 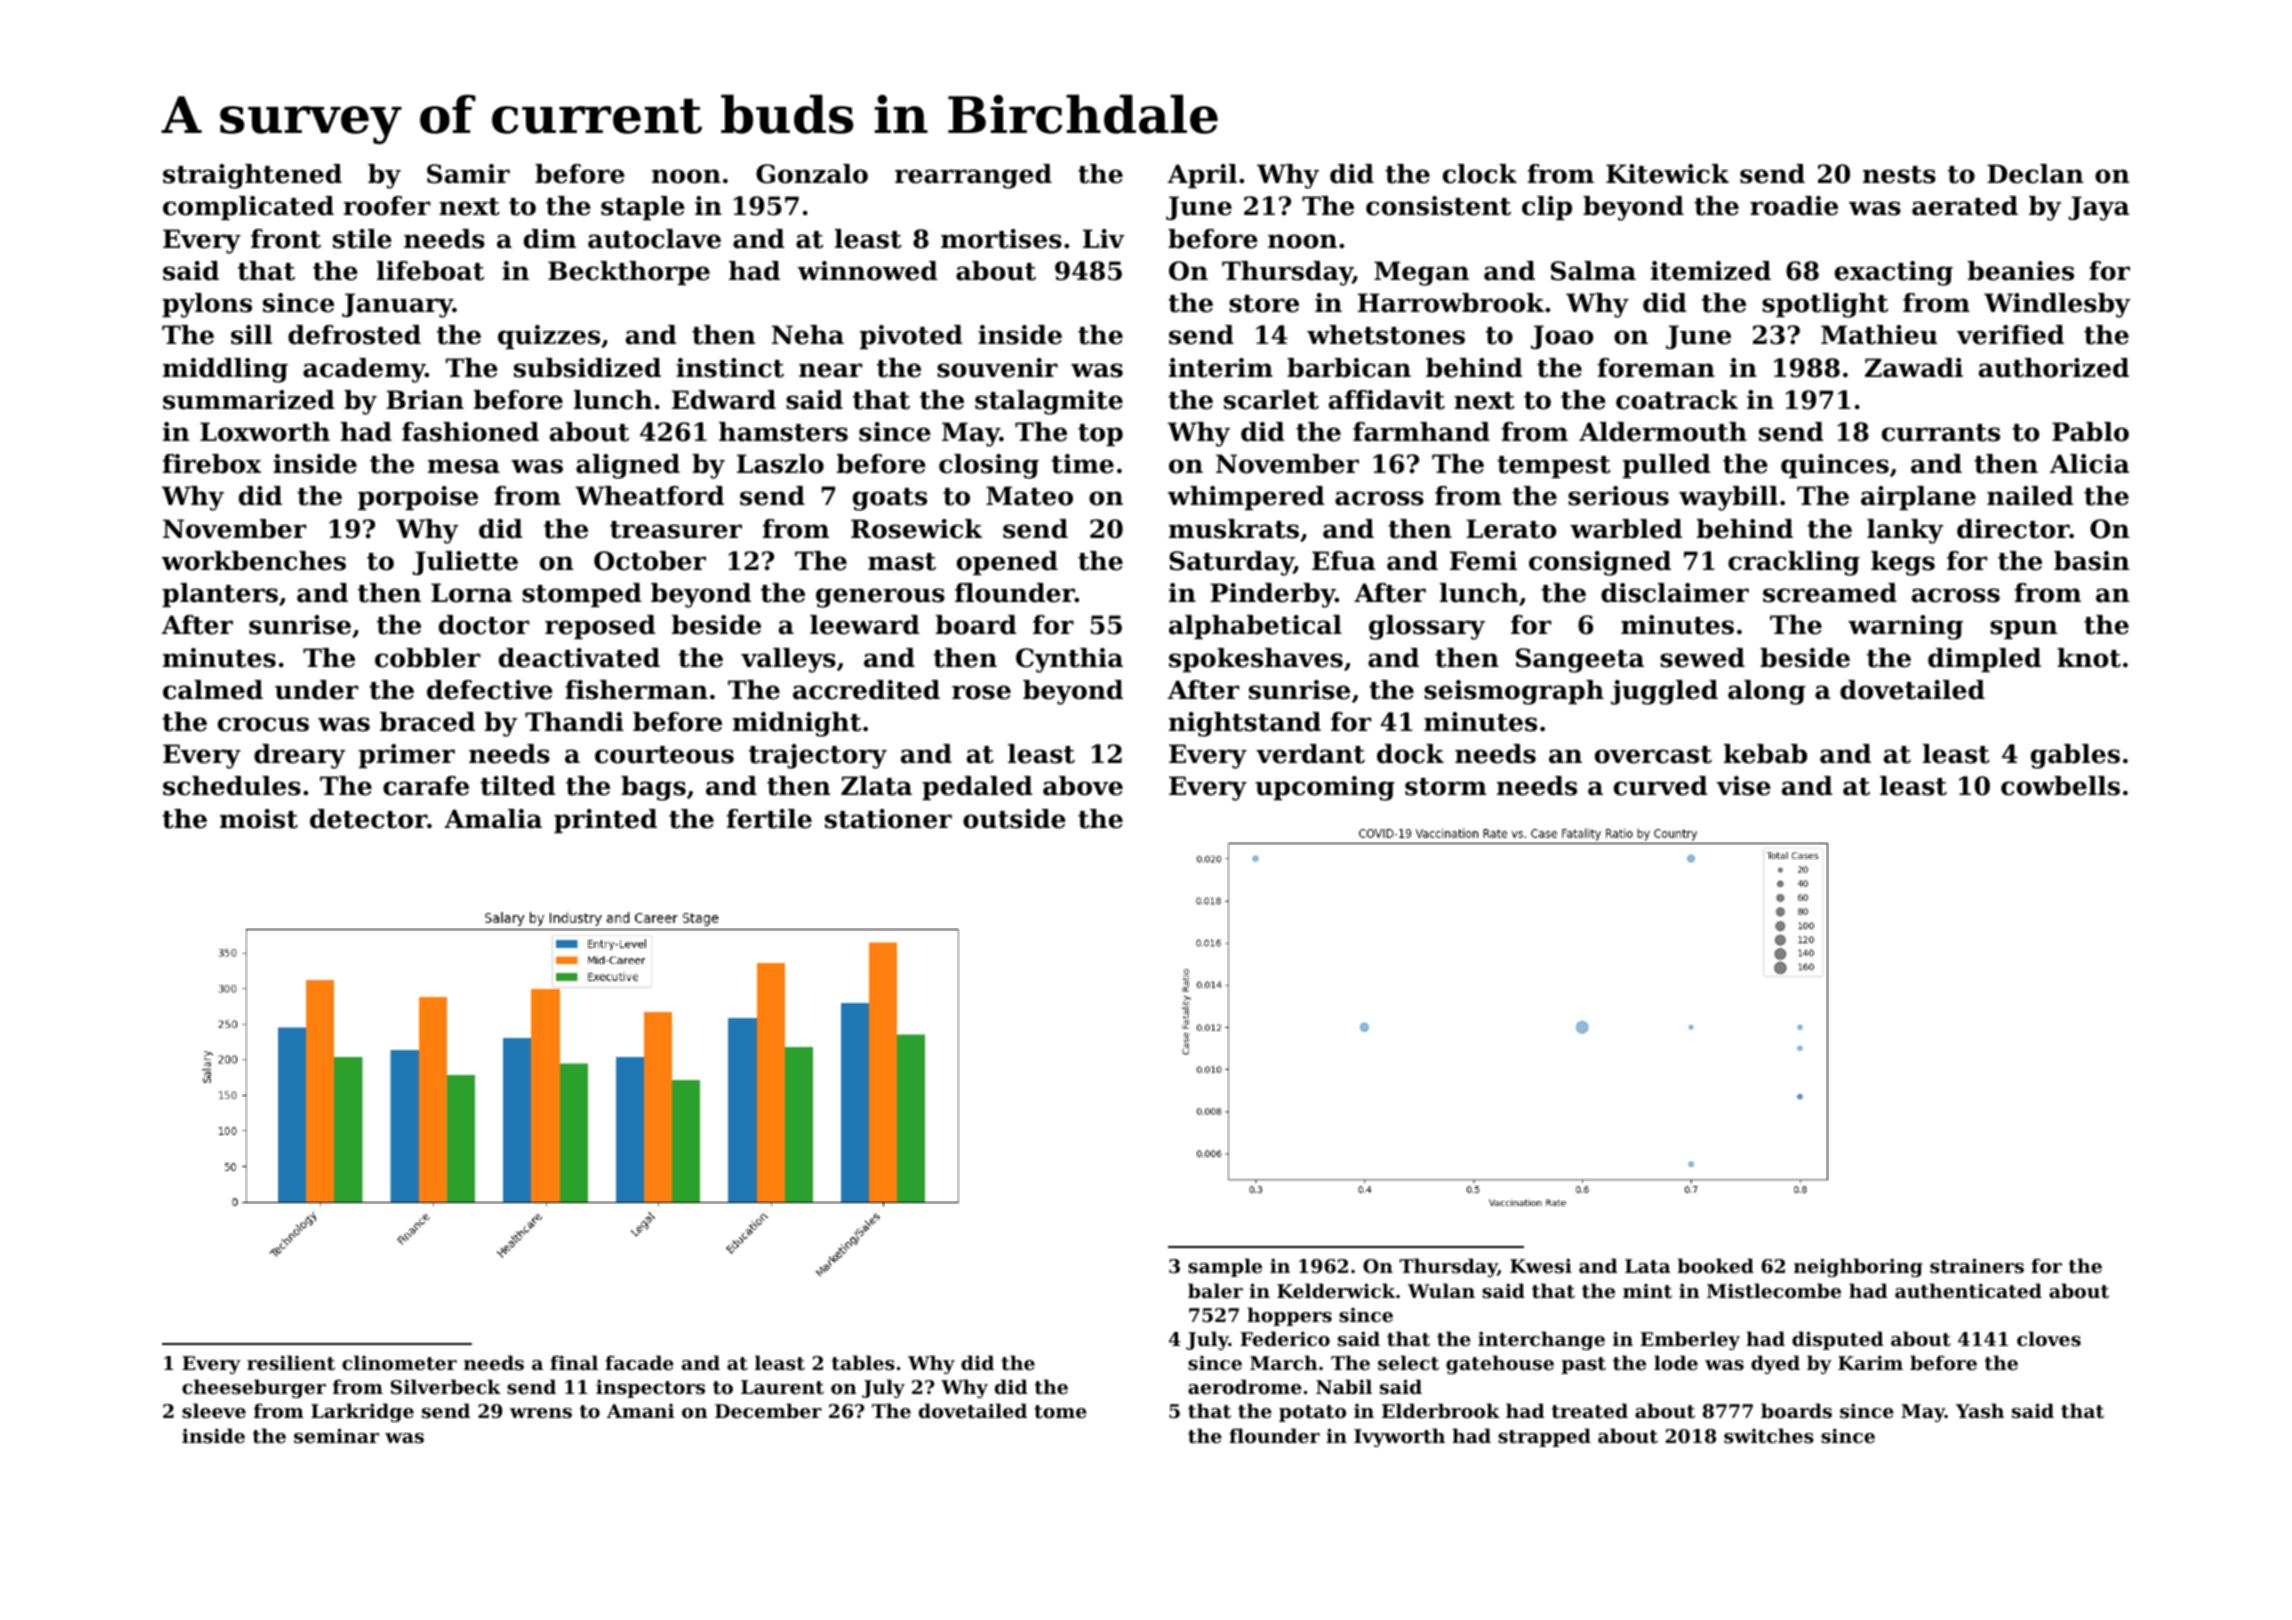 I want to click on Federico, so click(x=1285, y=1338).
